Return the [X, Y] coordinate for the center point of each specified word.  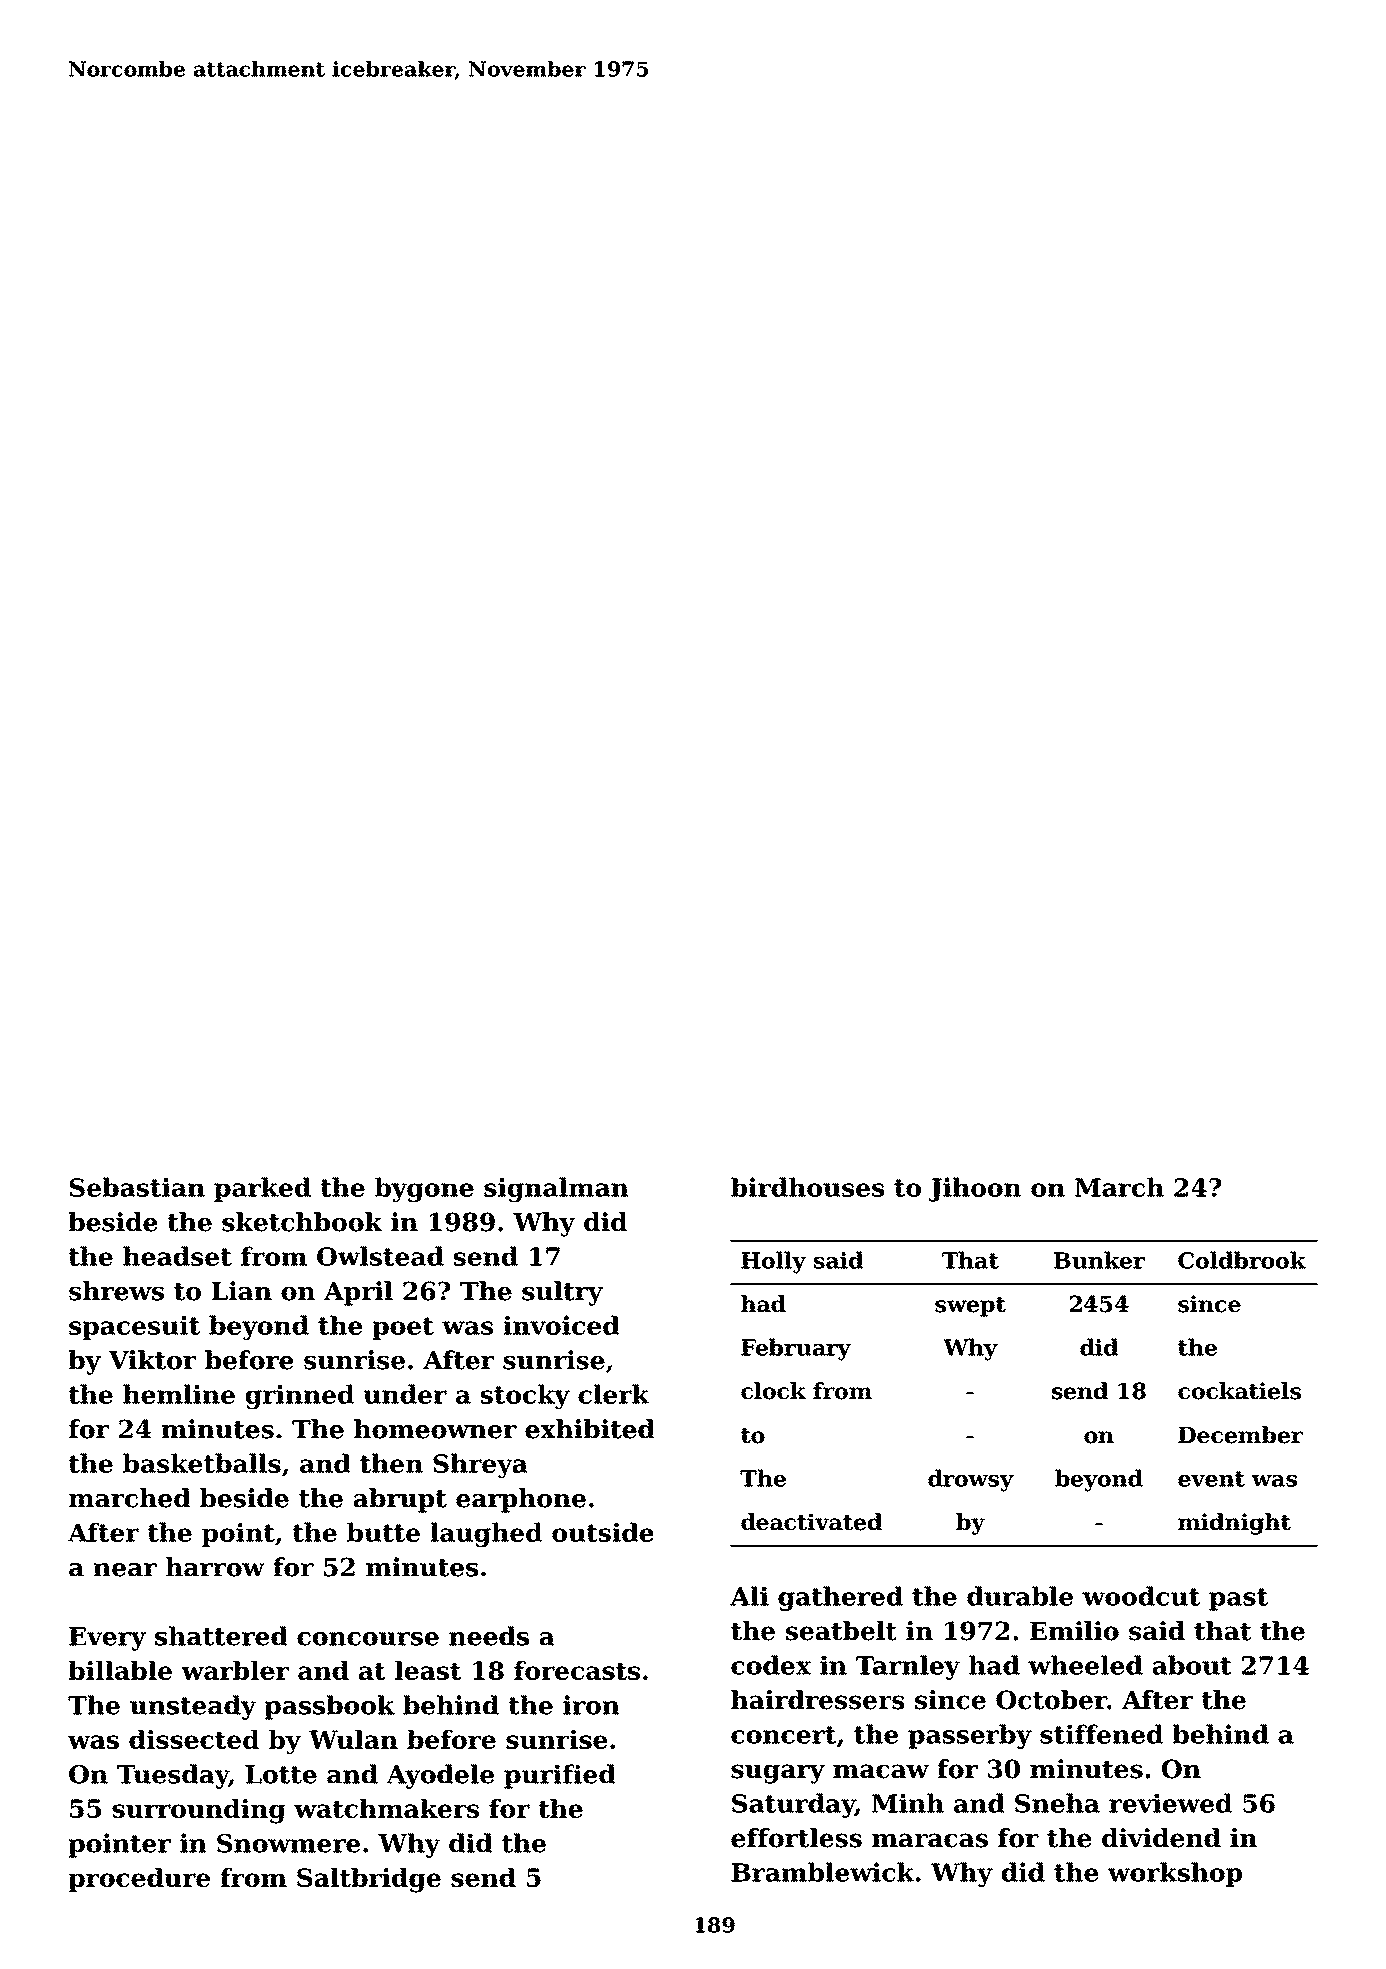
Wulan [353, 1739]
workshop [1175, 1874]
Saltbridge [369, 1880]
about [1192, 1665]
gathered [840, 1598]
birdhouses [807, 1187]
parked [262, 1189]
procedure [139, 1880]
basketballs [202, 1463]
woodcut [1141, 1596]
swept [970, 1307]
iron [591, 1705]
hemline [179, 1394]
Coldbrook [1242, 1260]
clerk [613, 1394]
